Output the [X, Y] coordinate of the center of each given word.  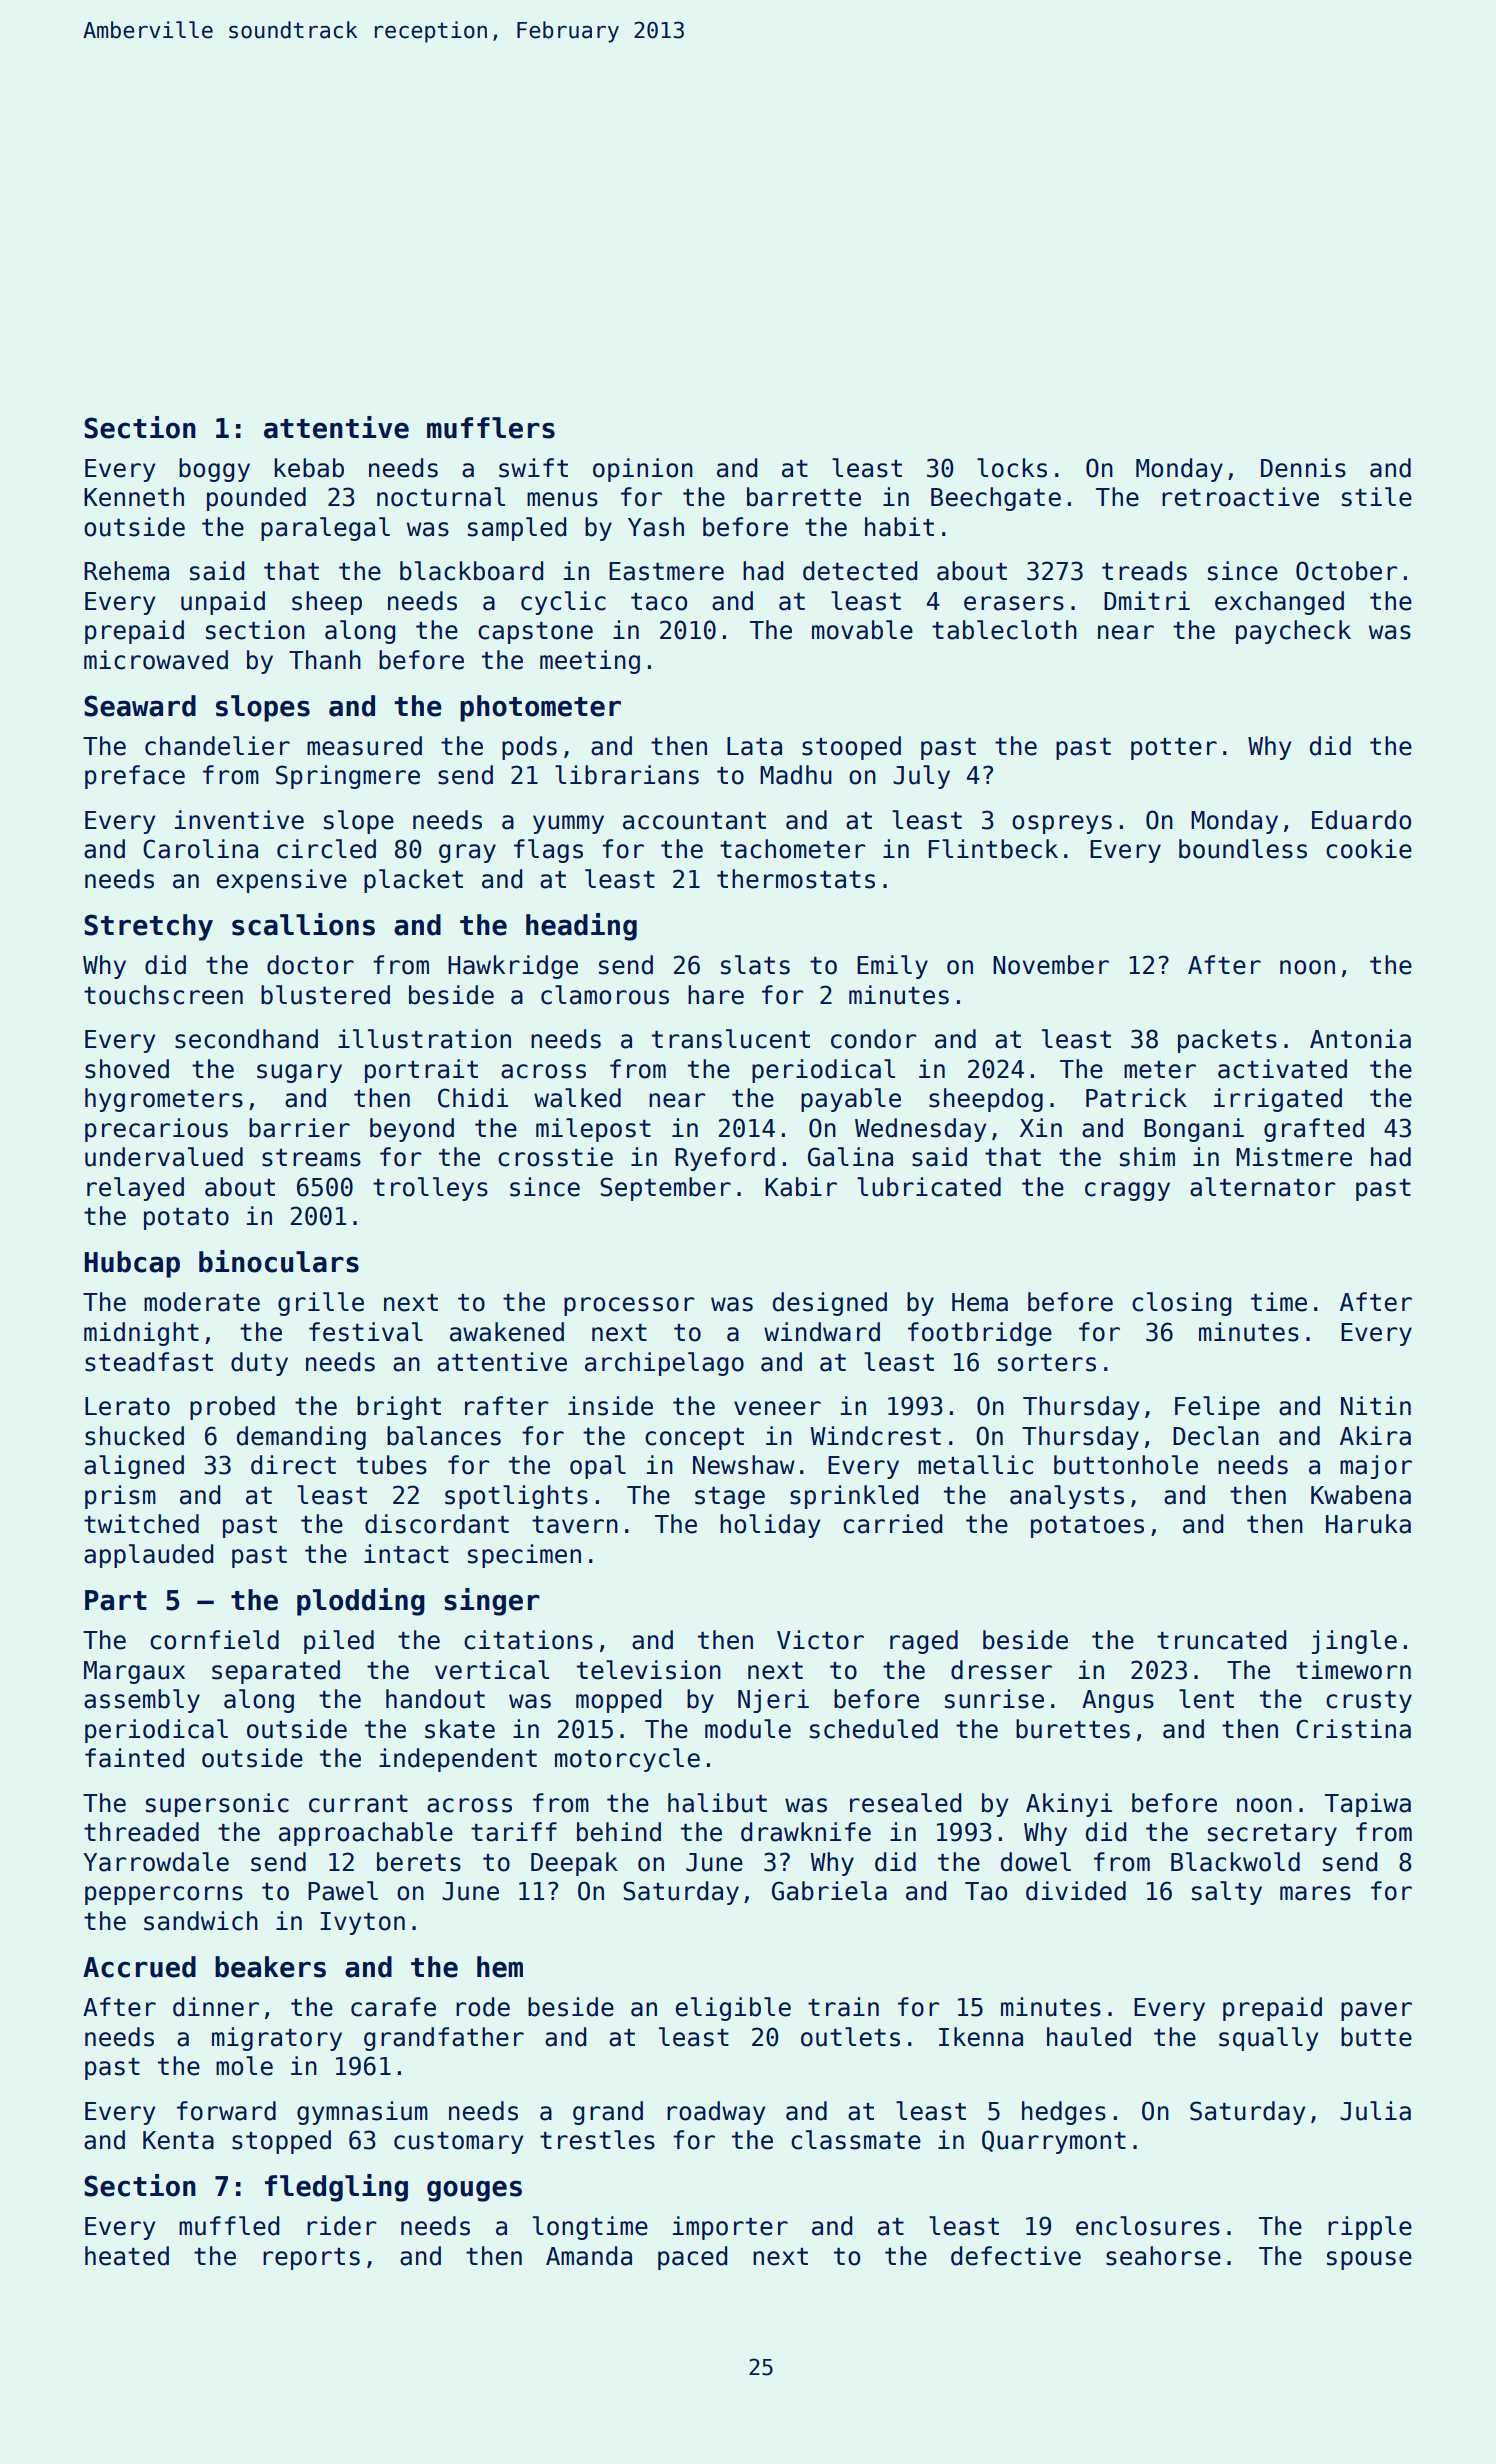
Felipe [1217, 1408]
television [649, 1670]
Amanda [589, 2256]
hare [716, 995]
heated [127, 2256]
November [1051, 965]
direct [293, 1465]
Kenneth [134, 497]
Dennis [1303, 468]
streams [311, 1158]
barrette [804, 497]
